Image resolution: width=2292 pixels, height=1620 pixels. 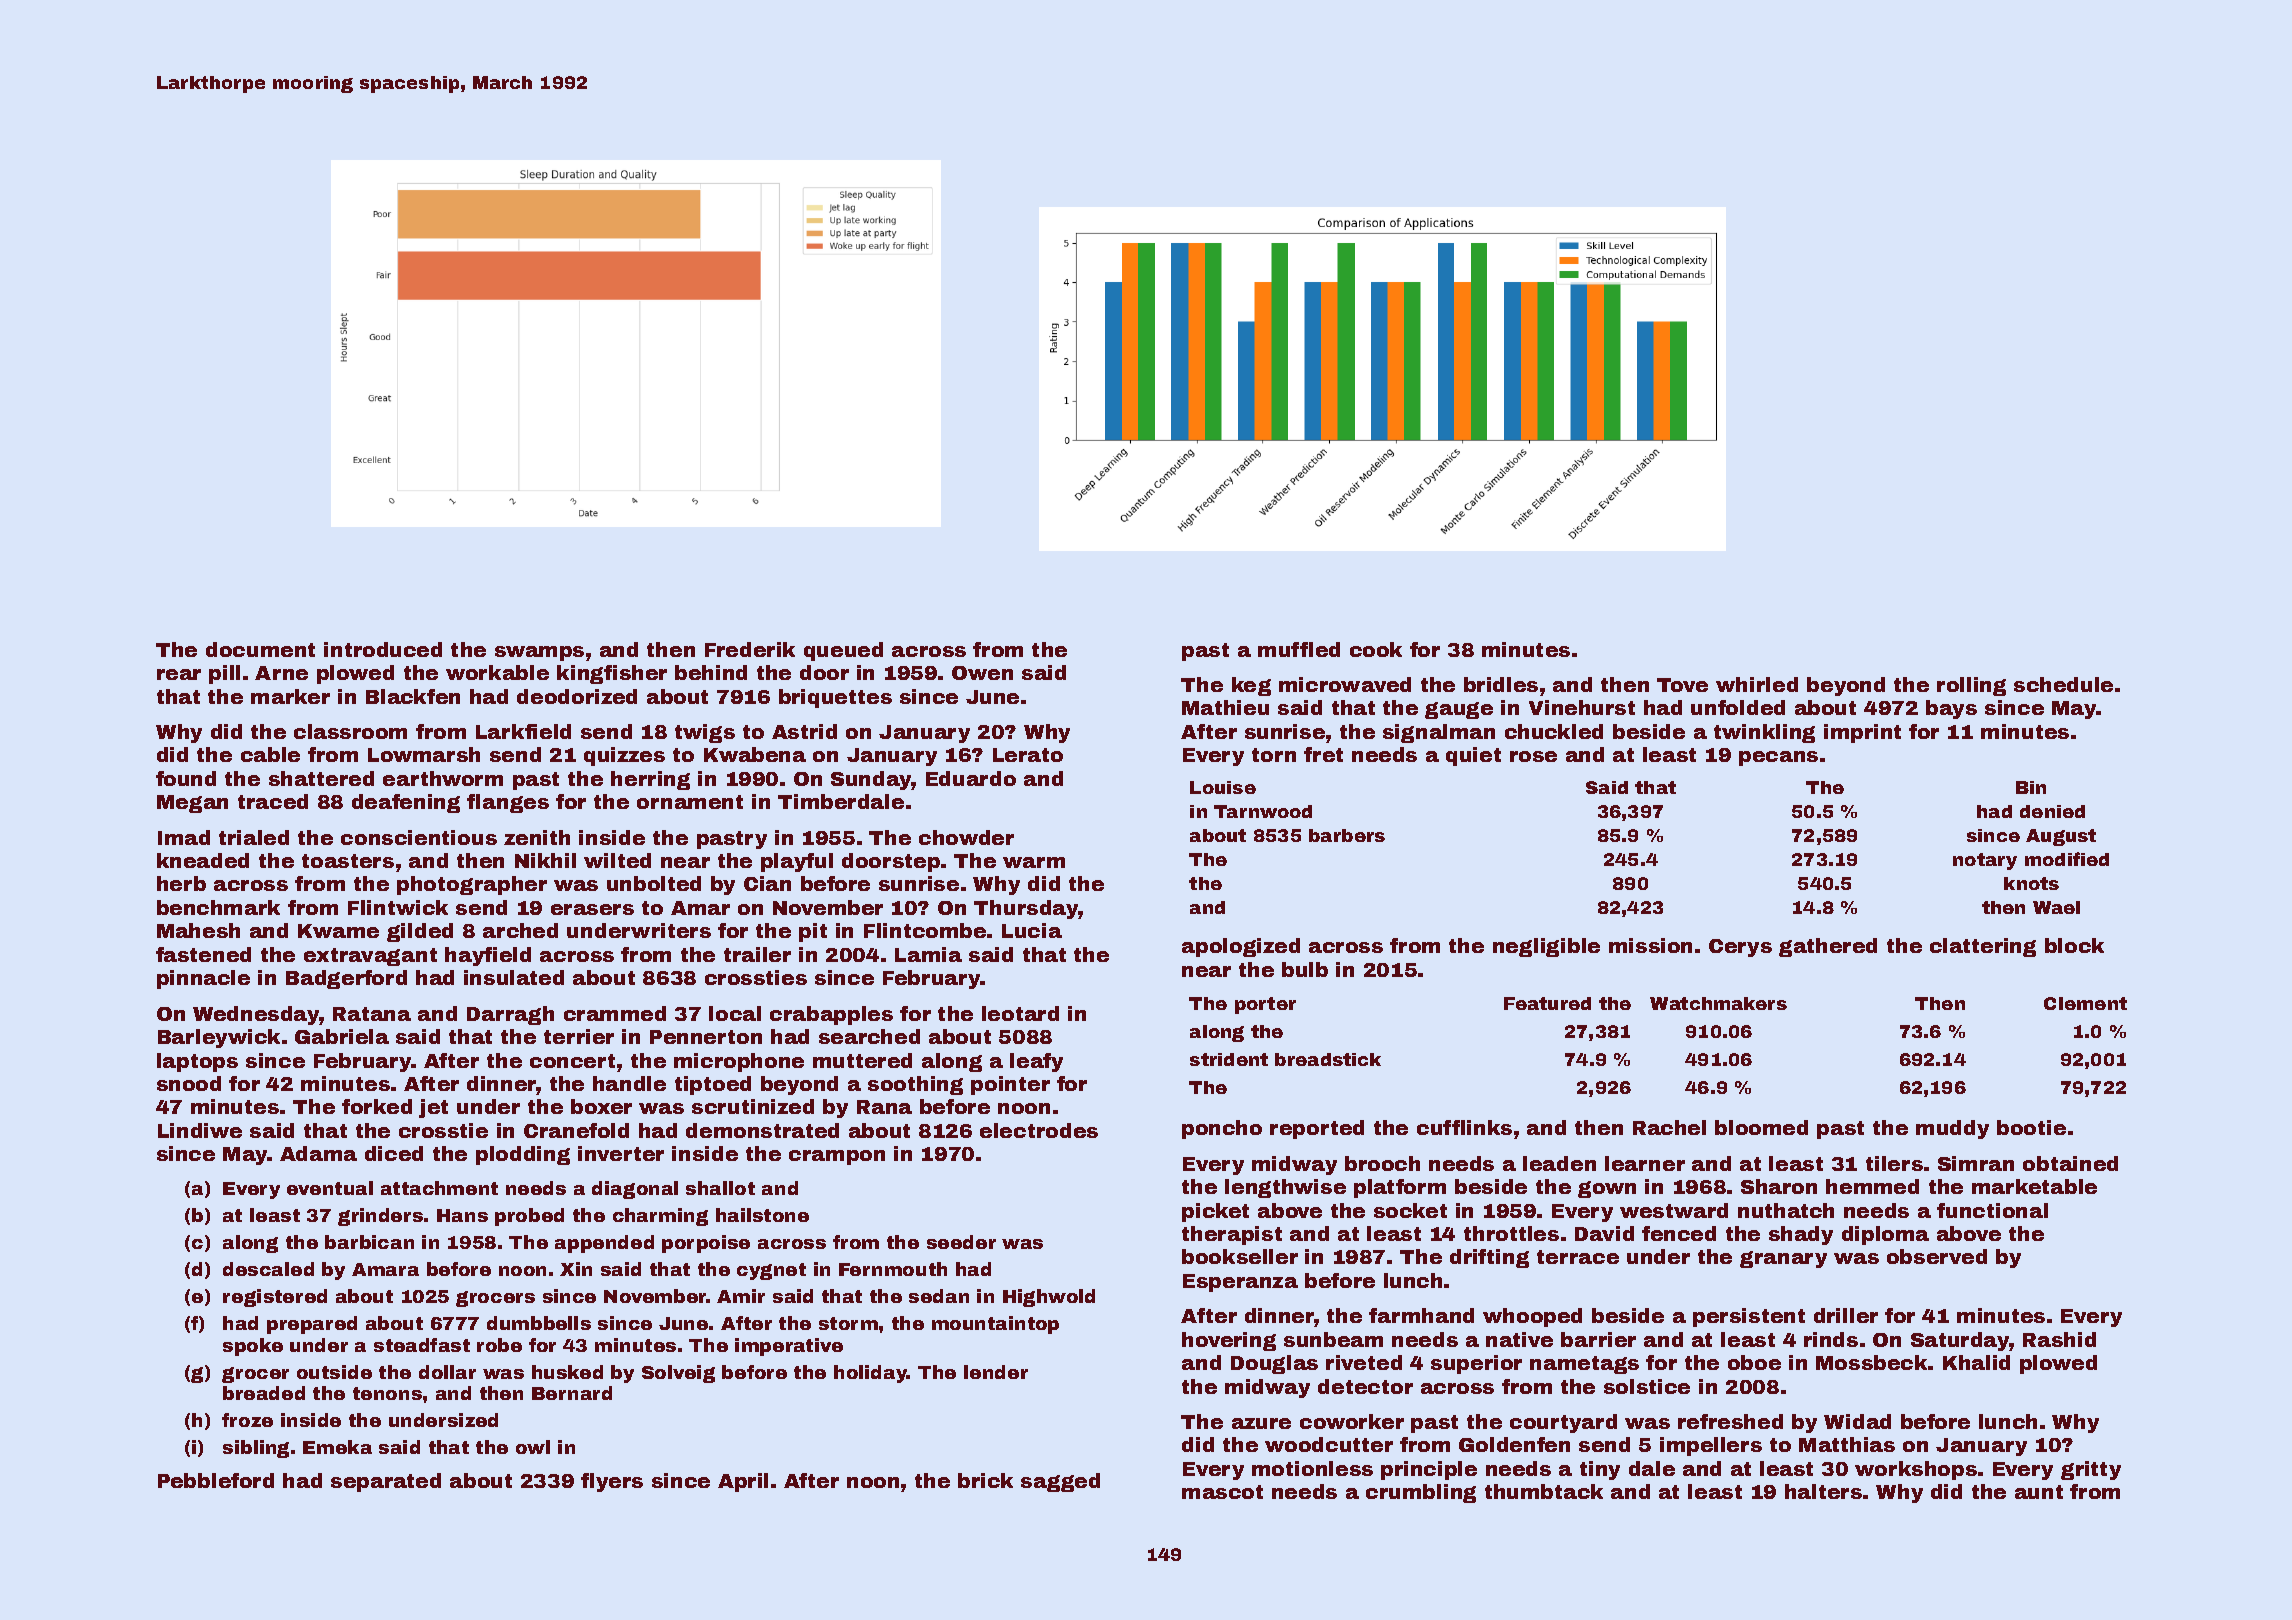 I want to click on demonstrated, so click(x=762, y=1130).
